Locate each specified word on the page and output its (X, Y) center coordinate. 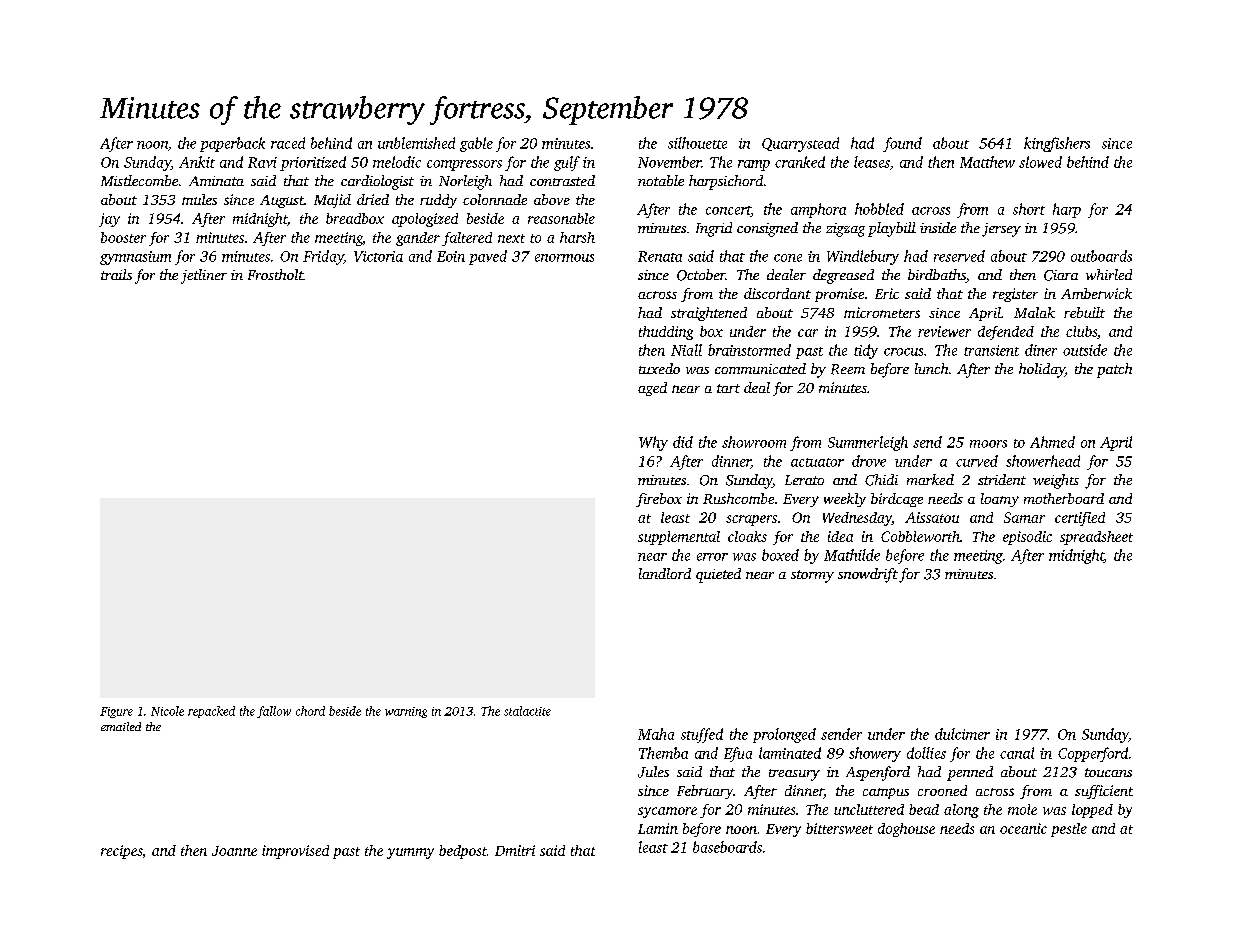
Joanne (234, 851)
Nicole (167, 711)
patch (1114, 370)
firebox (659, 500)
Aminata (216, 181)
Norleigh (465, 182)
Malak (1034, 312)
